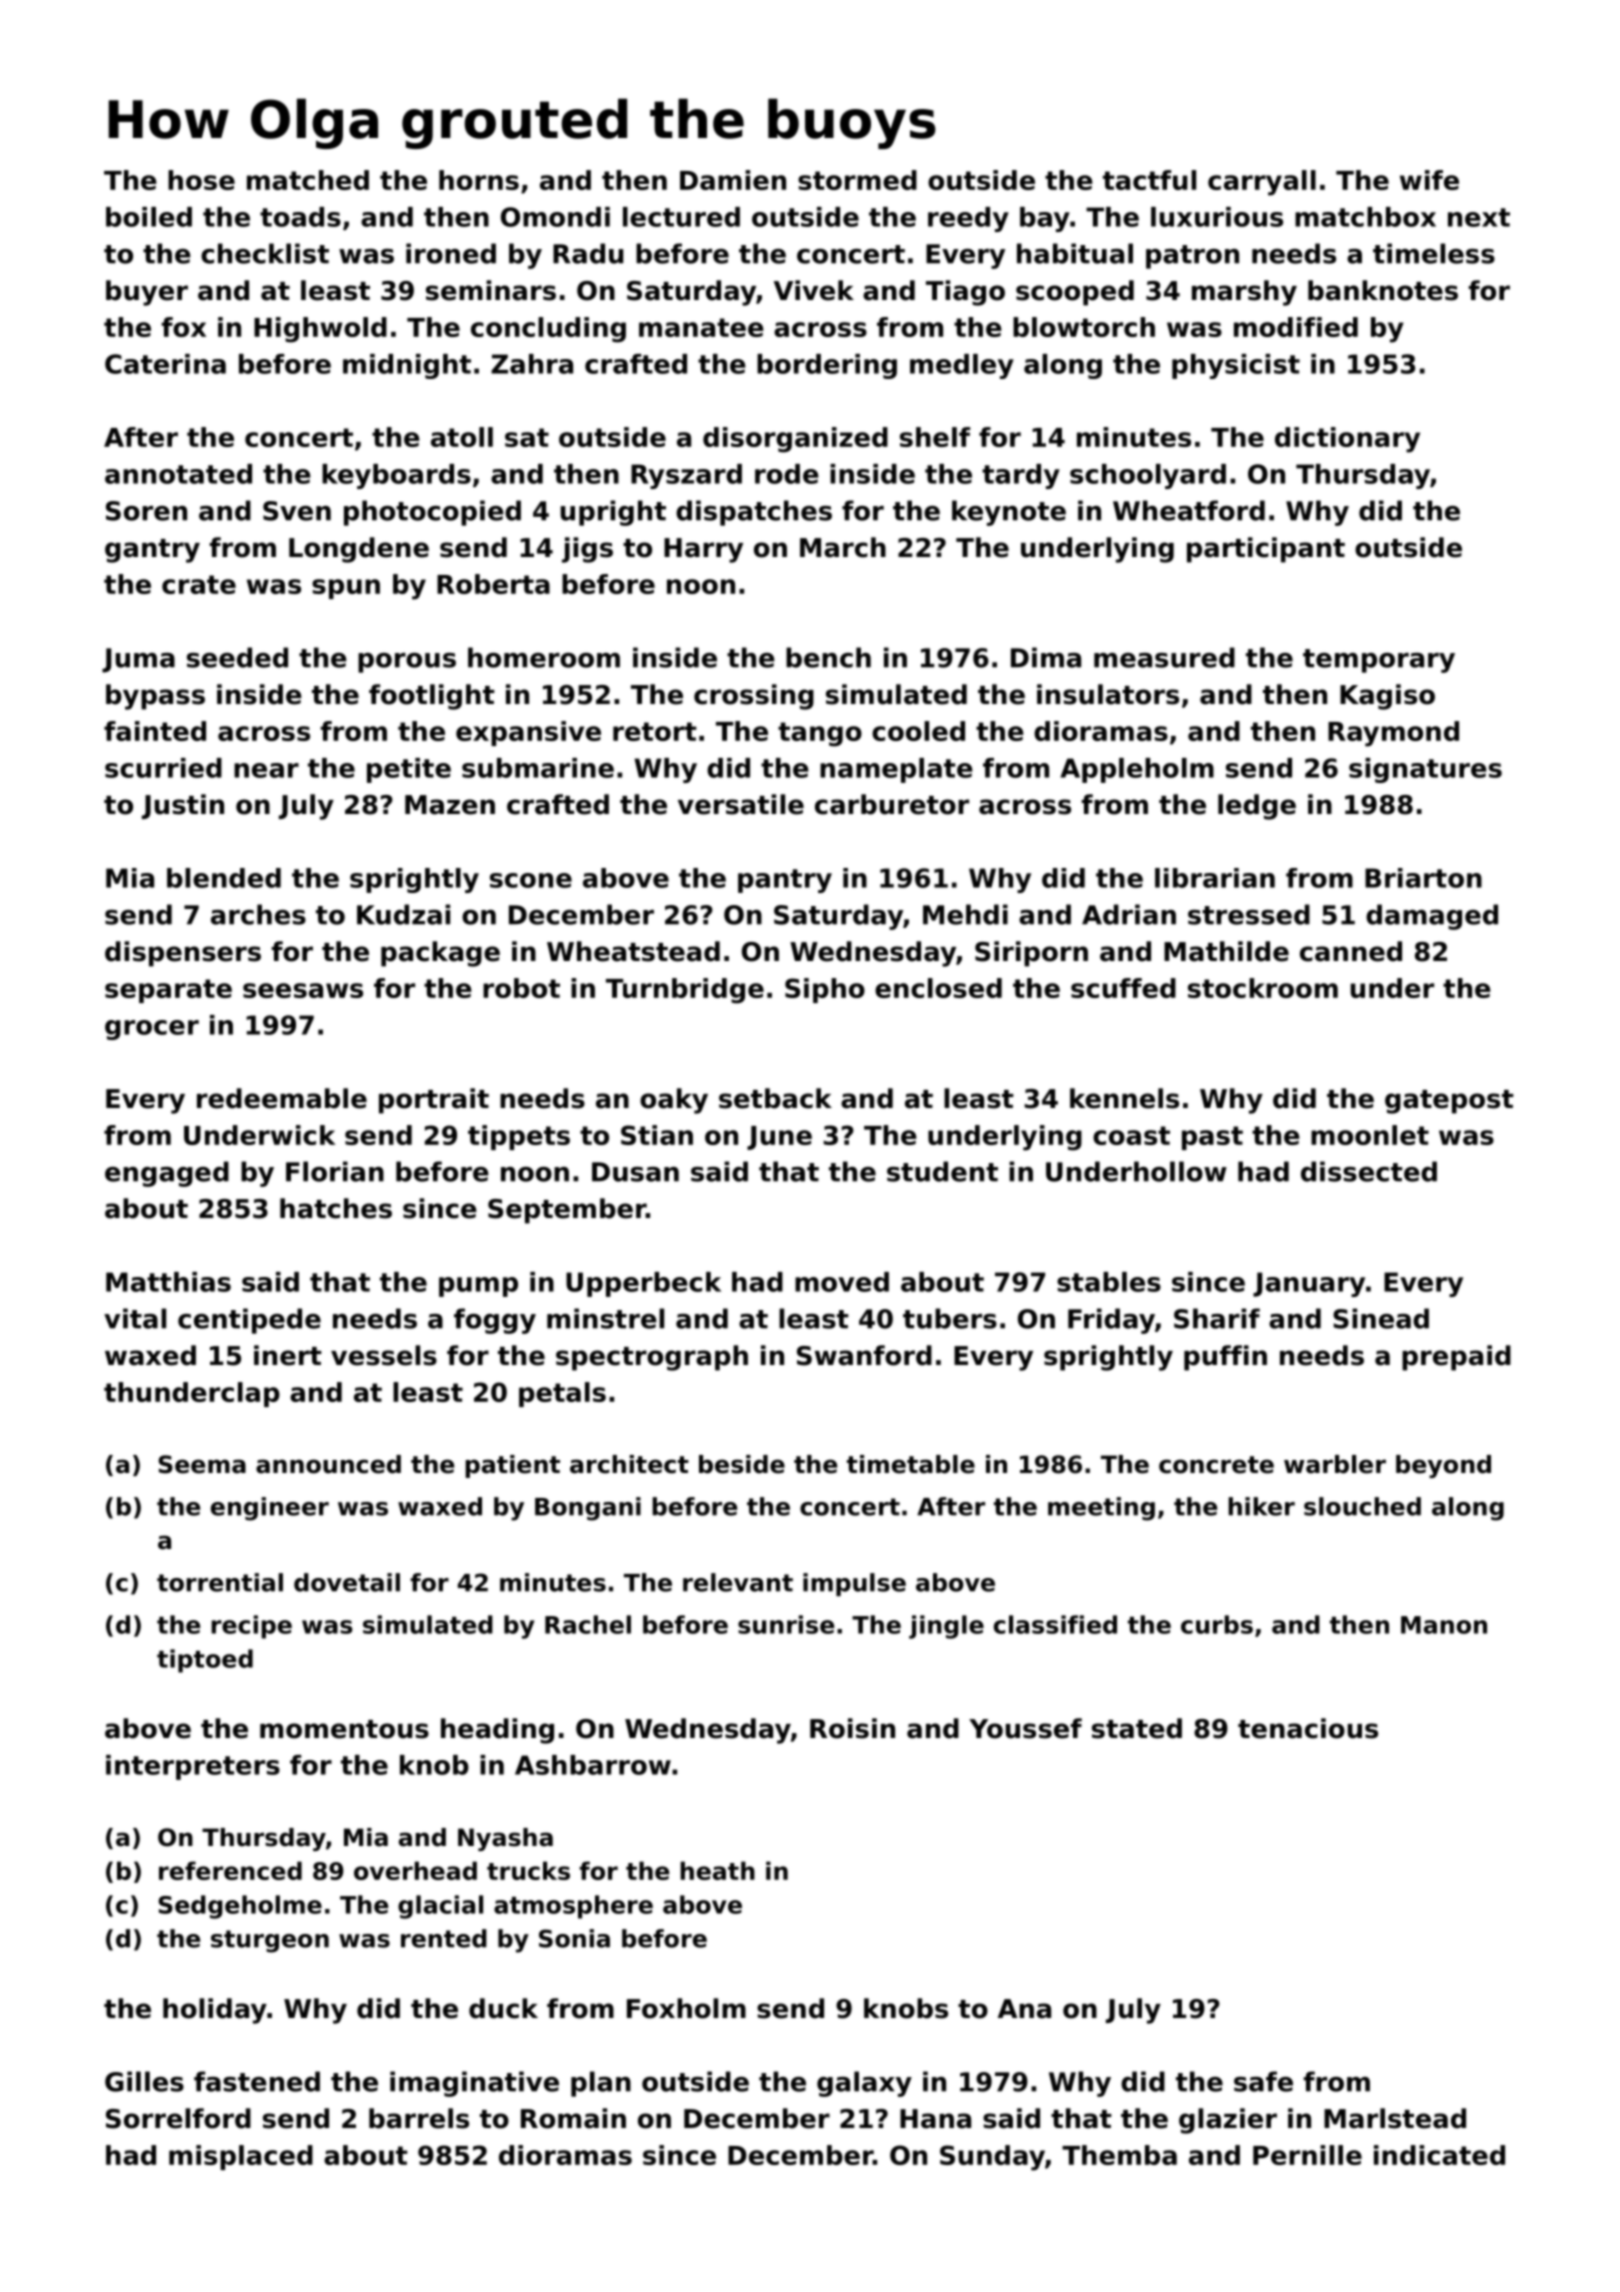 This page has height=2292, width=1620. I want to click on beside, so click(742, 1464).
